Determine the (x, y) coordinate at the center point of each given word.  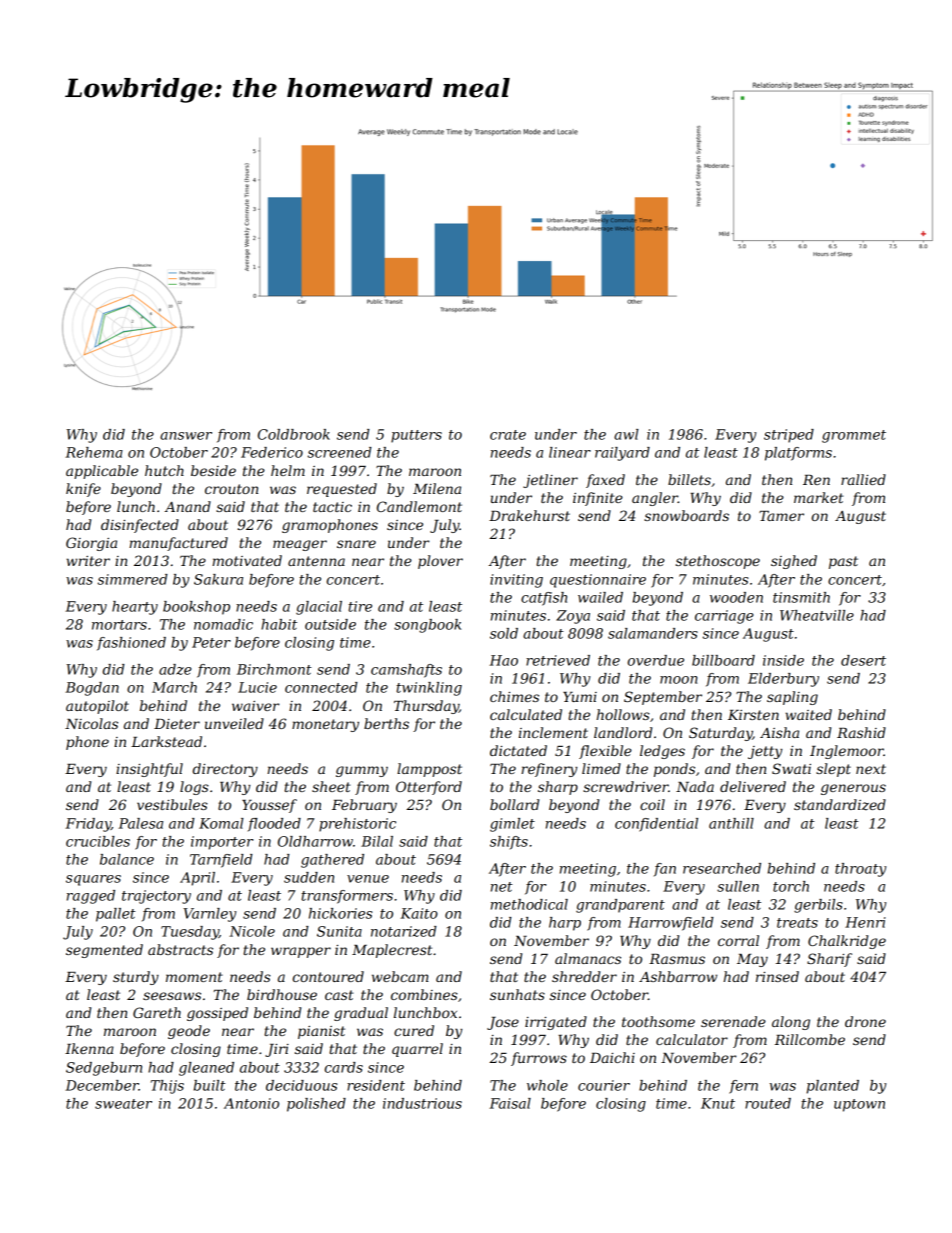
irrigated (556, 1023)
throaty (860, 870)
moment (194, 977)
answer (186, 436)
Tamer (781, 516)
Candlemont (419, 506)
